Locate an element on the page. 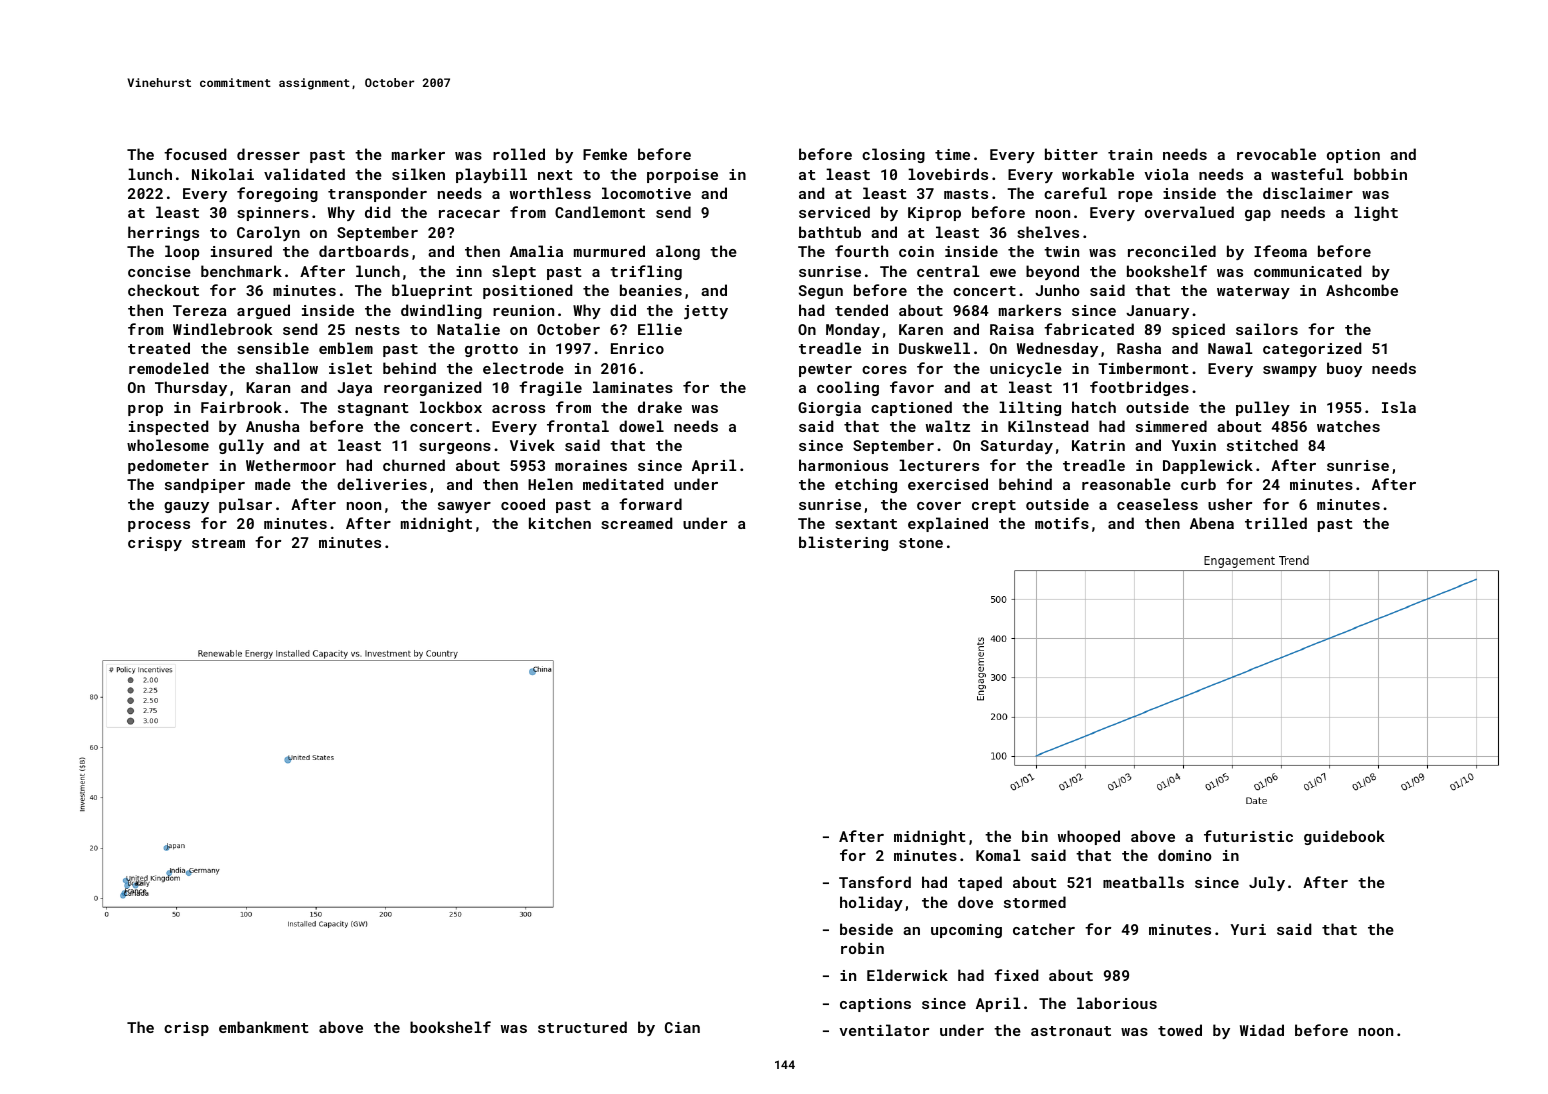  kitchen is located at coordinates (560, 523).
